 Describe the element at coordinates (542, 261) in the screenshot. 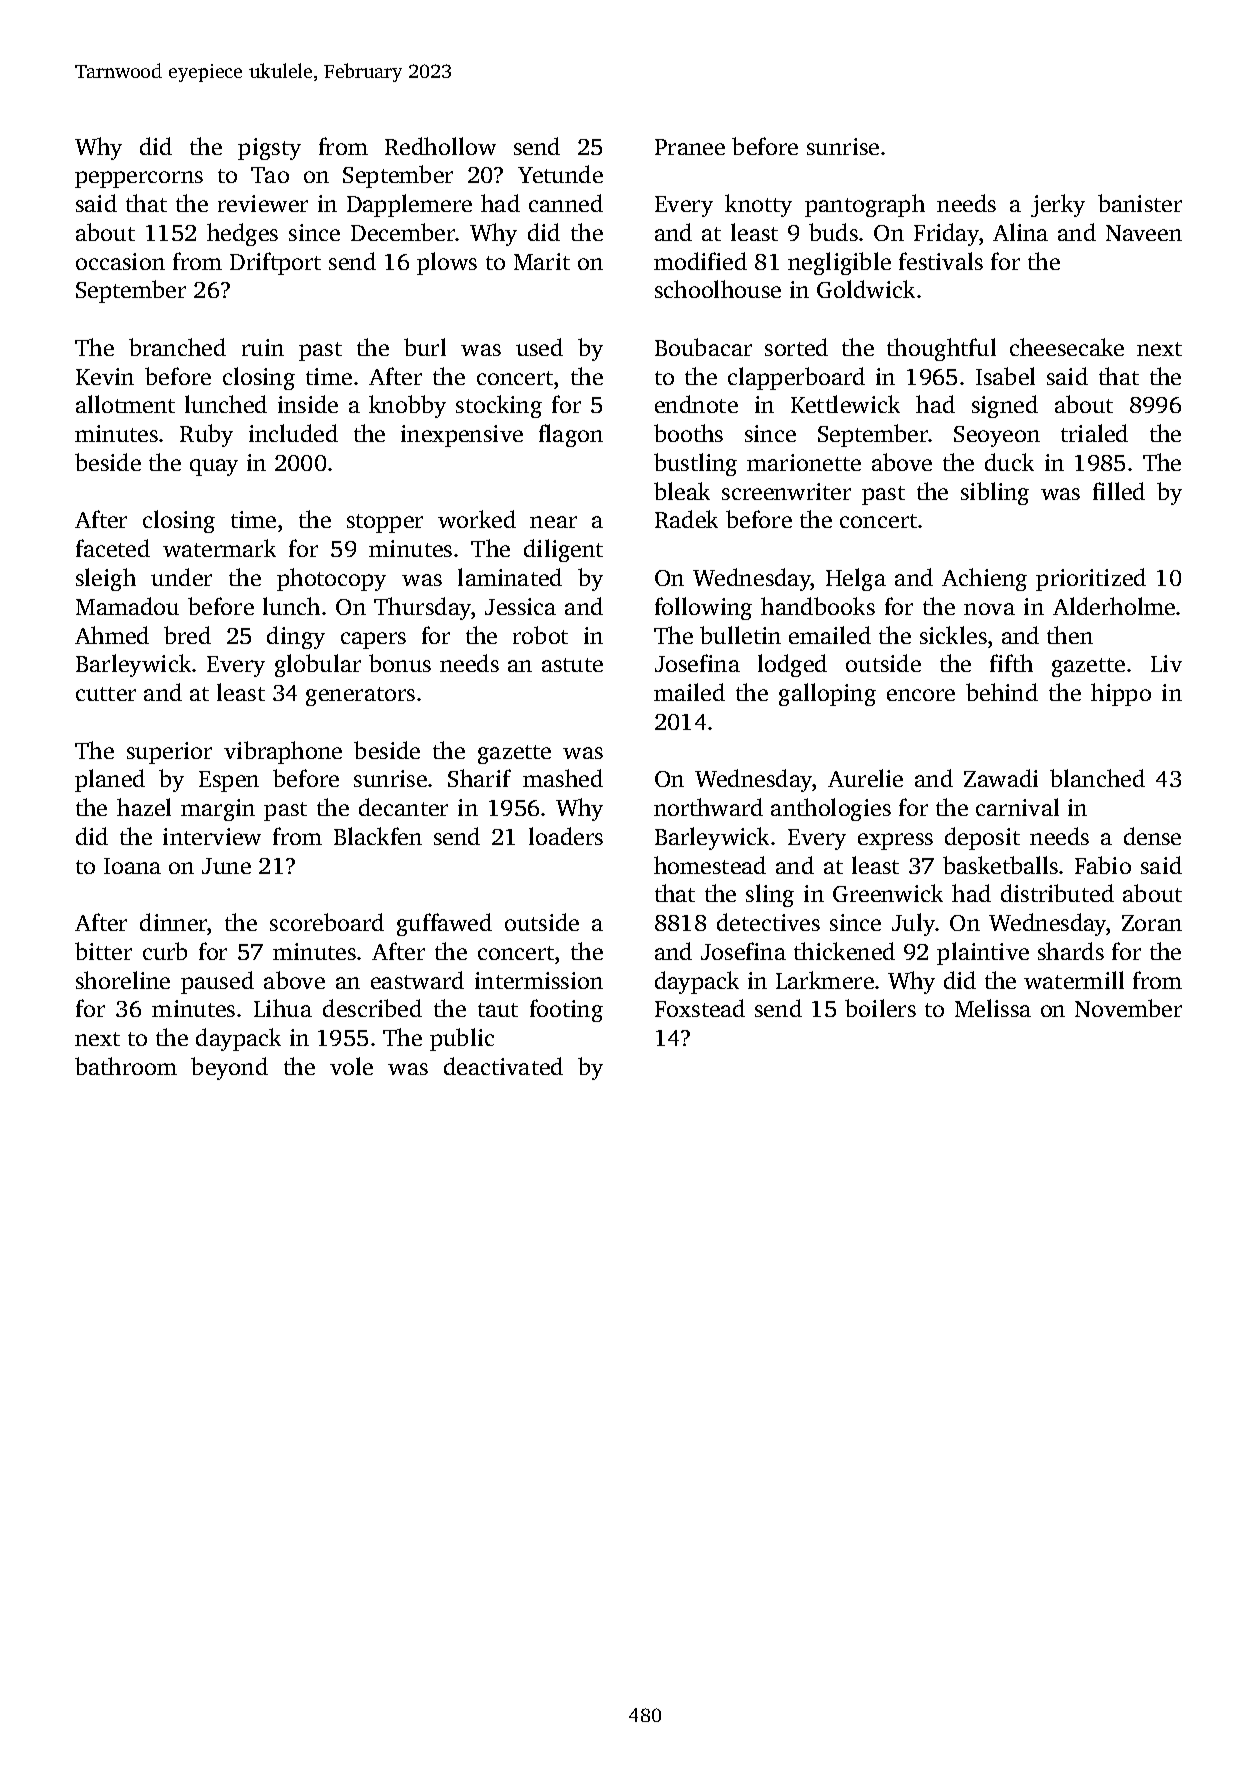

I see `Marit` at that location.
